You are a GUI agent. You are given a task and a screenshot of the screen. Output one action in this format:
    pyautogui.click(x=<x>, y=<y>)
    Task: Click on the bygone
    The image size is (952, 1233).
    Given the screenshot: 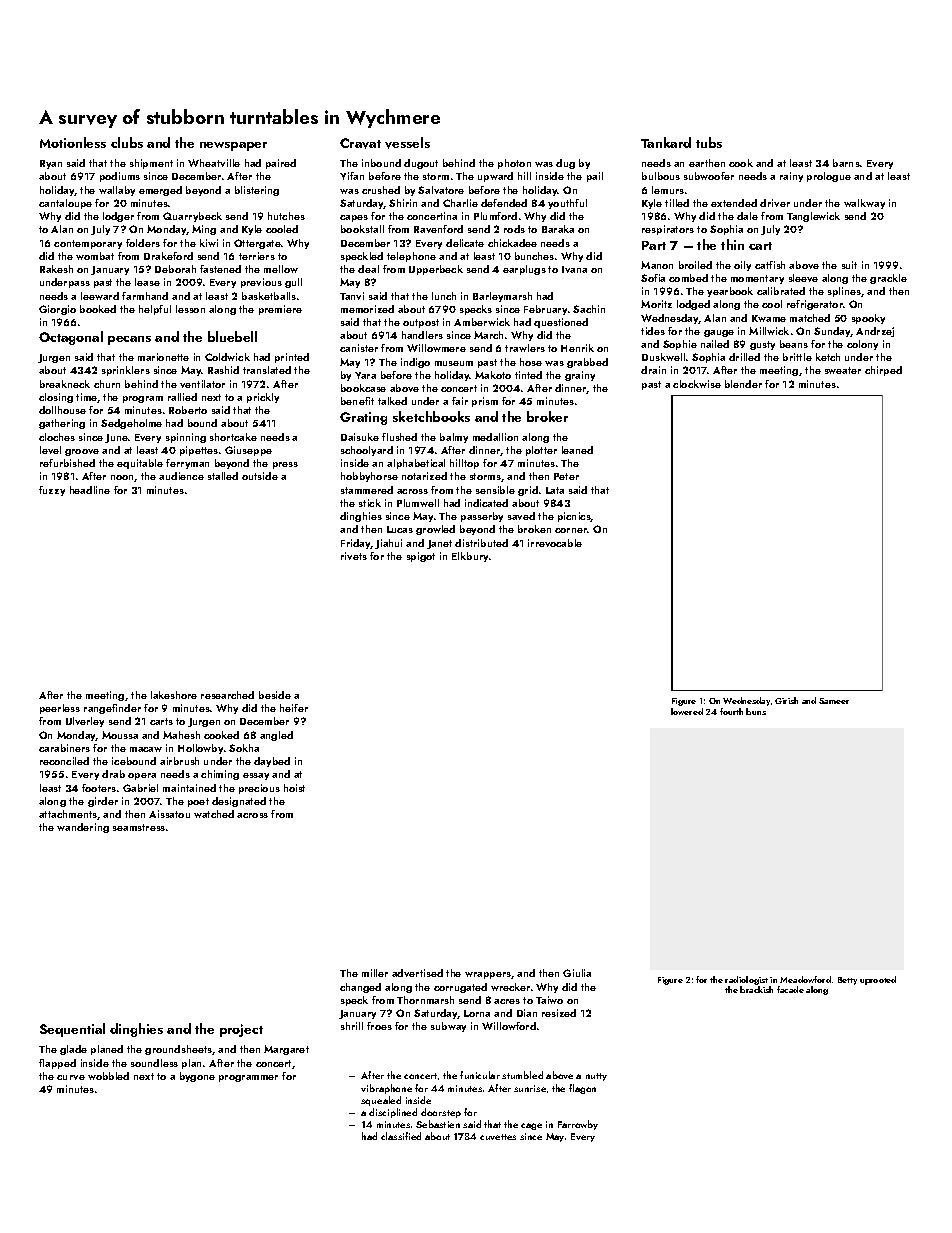 What is the action you would take?
    pyautogui.click(x=197, y=1077)
